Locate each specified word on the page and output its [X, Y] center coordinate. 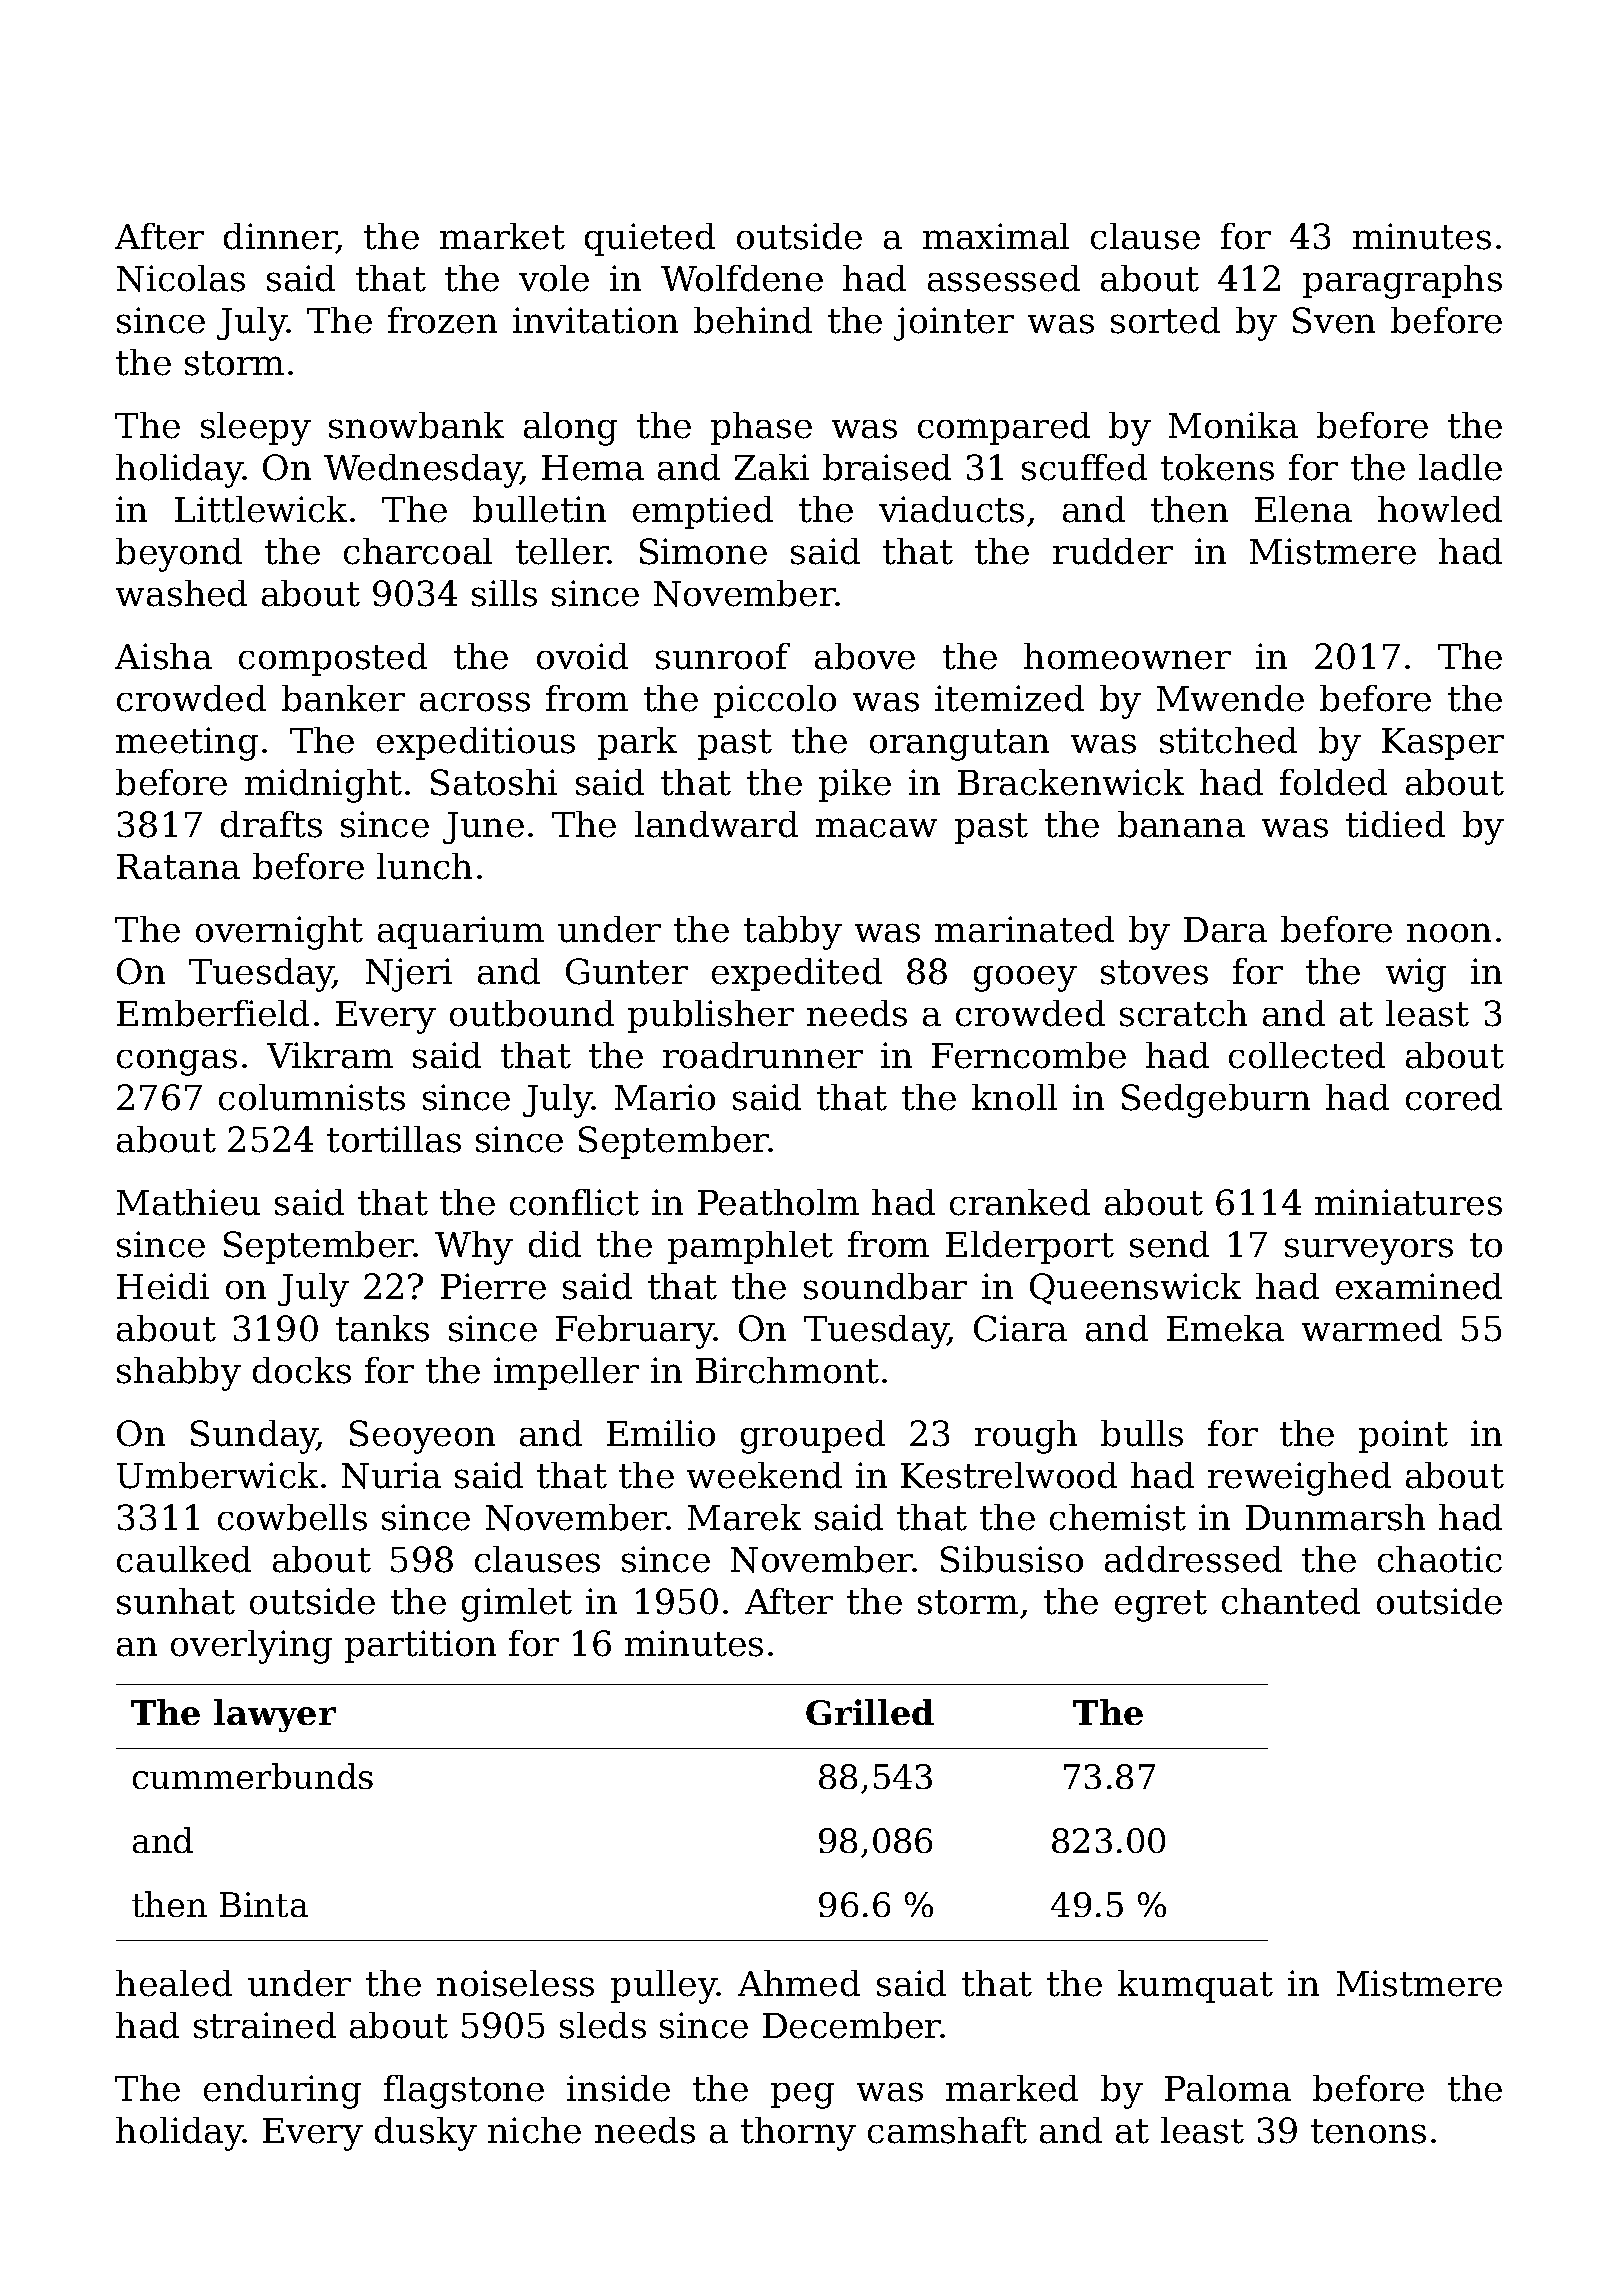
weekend [764, 1475]
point [1403, 1436]
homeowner [1127, 656]
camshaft [947, 2130]
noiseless [515, 1983]
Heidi [163, 1286]
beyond [179, 555]
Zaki [772, 467]
